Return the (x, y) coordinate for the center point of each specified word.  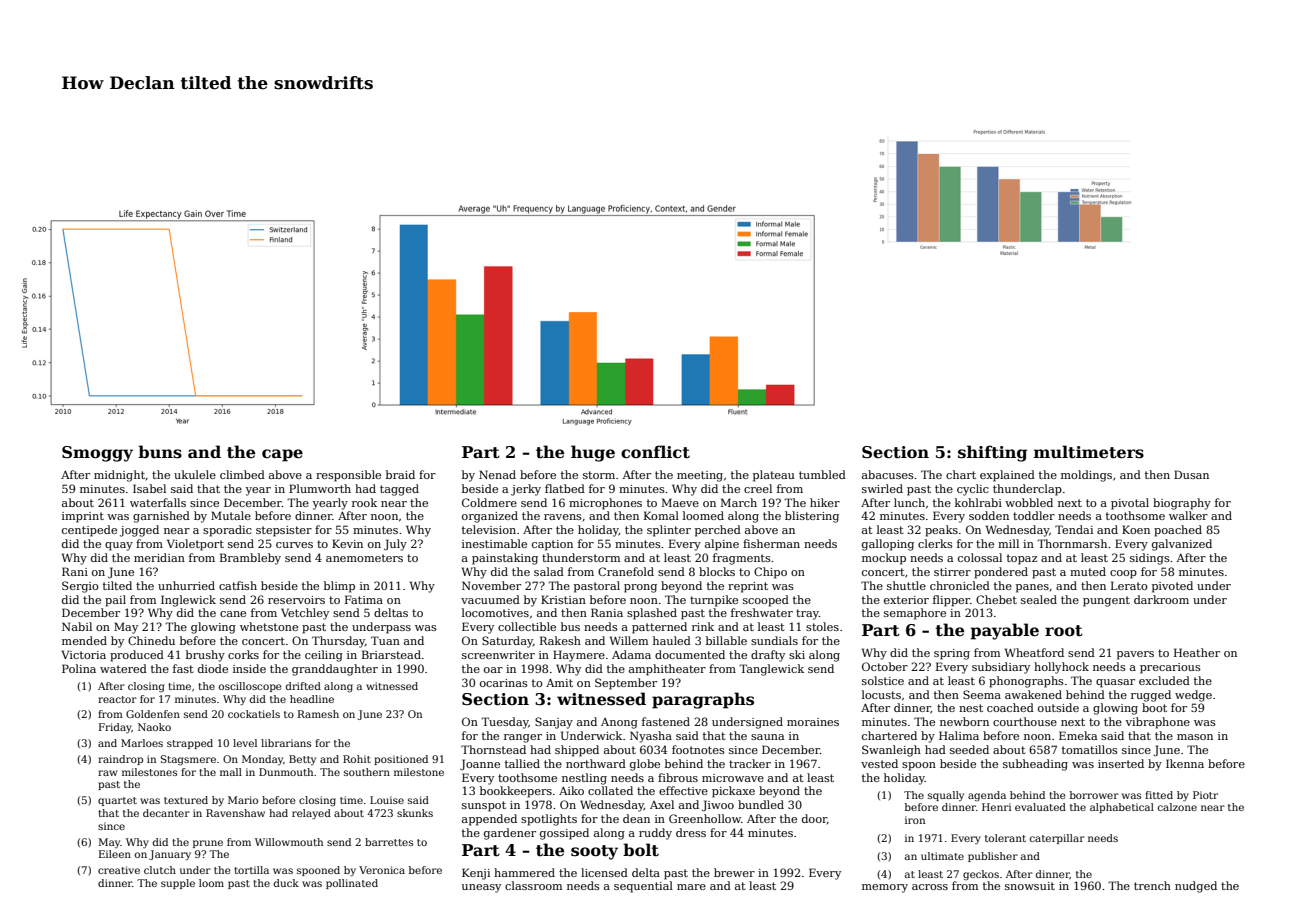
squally (946, 796)
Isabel (149, 488)
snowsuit (1030, 886)
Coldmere (489, 502)
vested (879, 763)
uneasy (481, 888)
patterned (659, 628)
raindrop (120, 760)
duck (286, 883)
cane (233, 614)
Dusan (1191, 474)
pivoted (1172, 587)
